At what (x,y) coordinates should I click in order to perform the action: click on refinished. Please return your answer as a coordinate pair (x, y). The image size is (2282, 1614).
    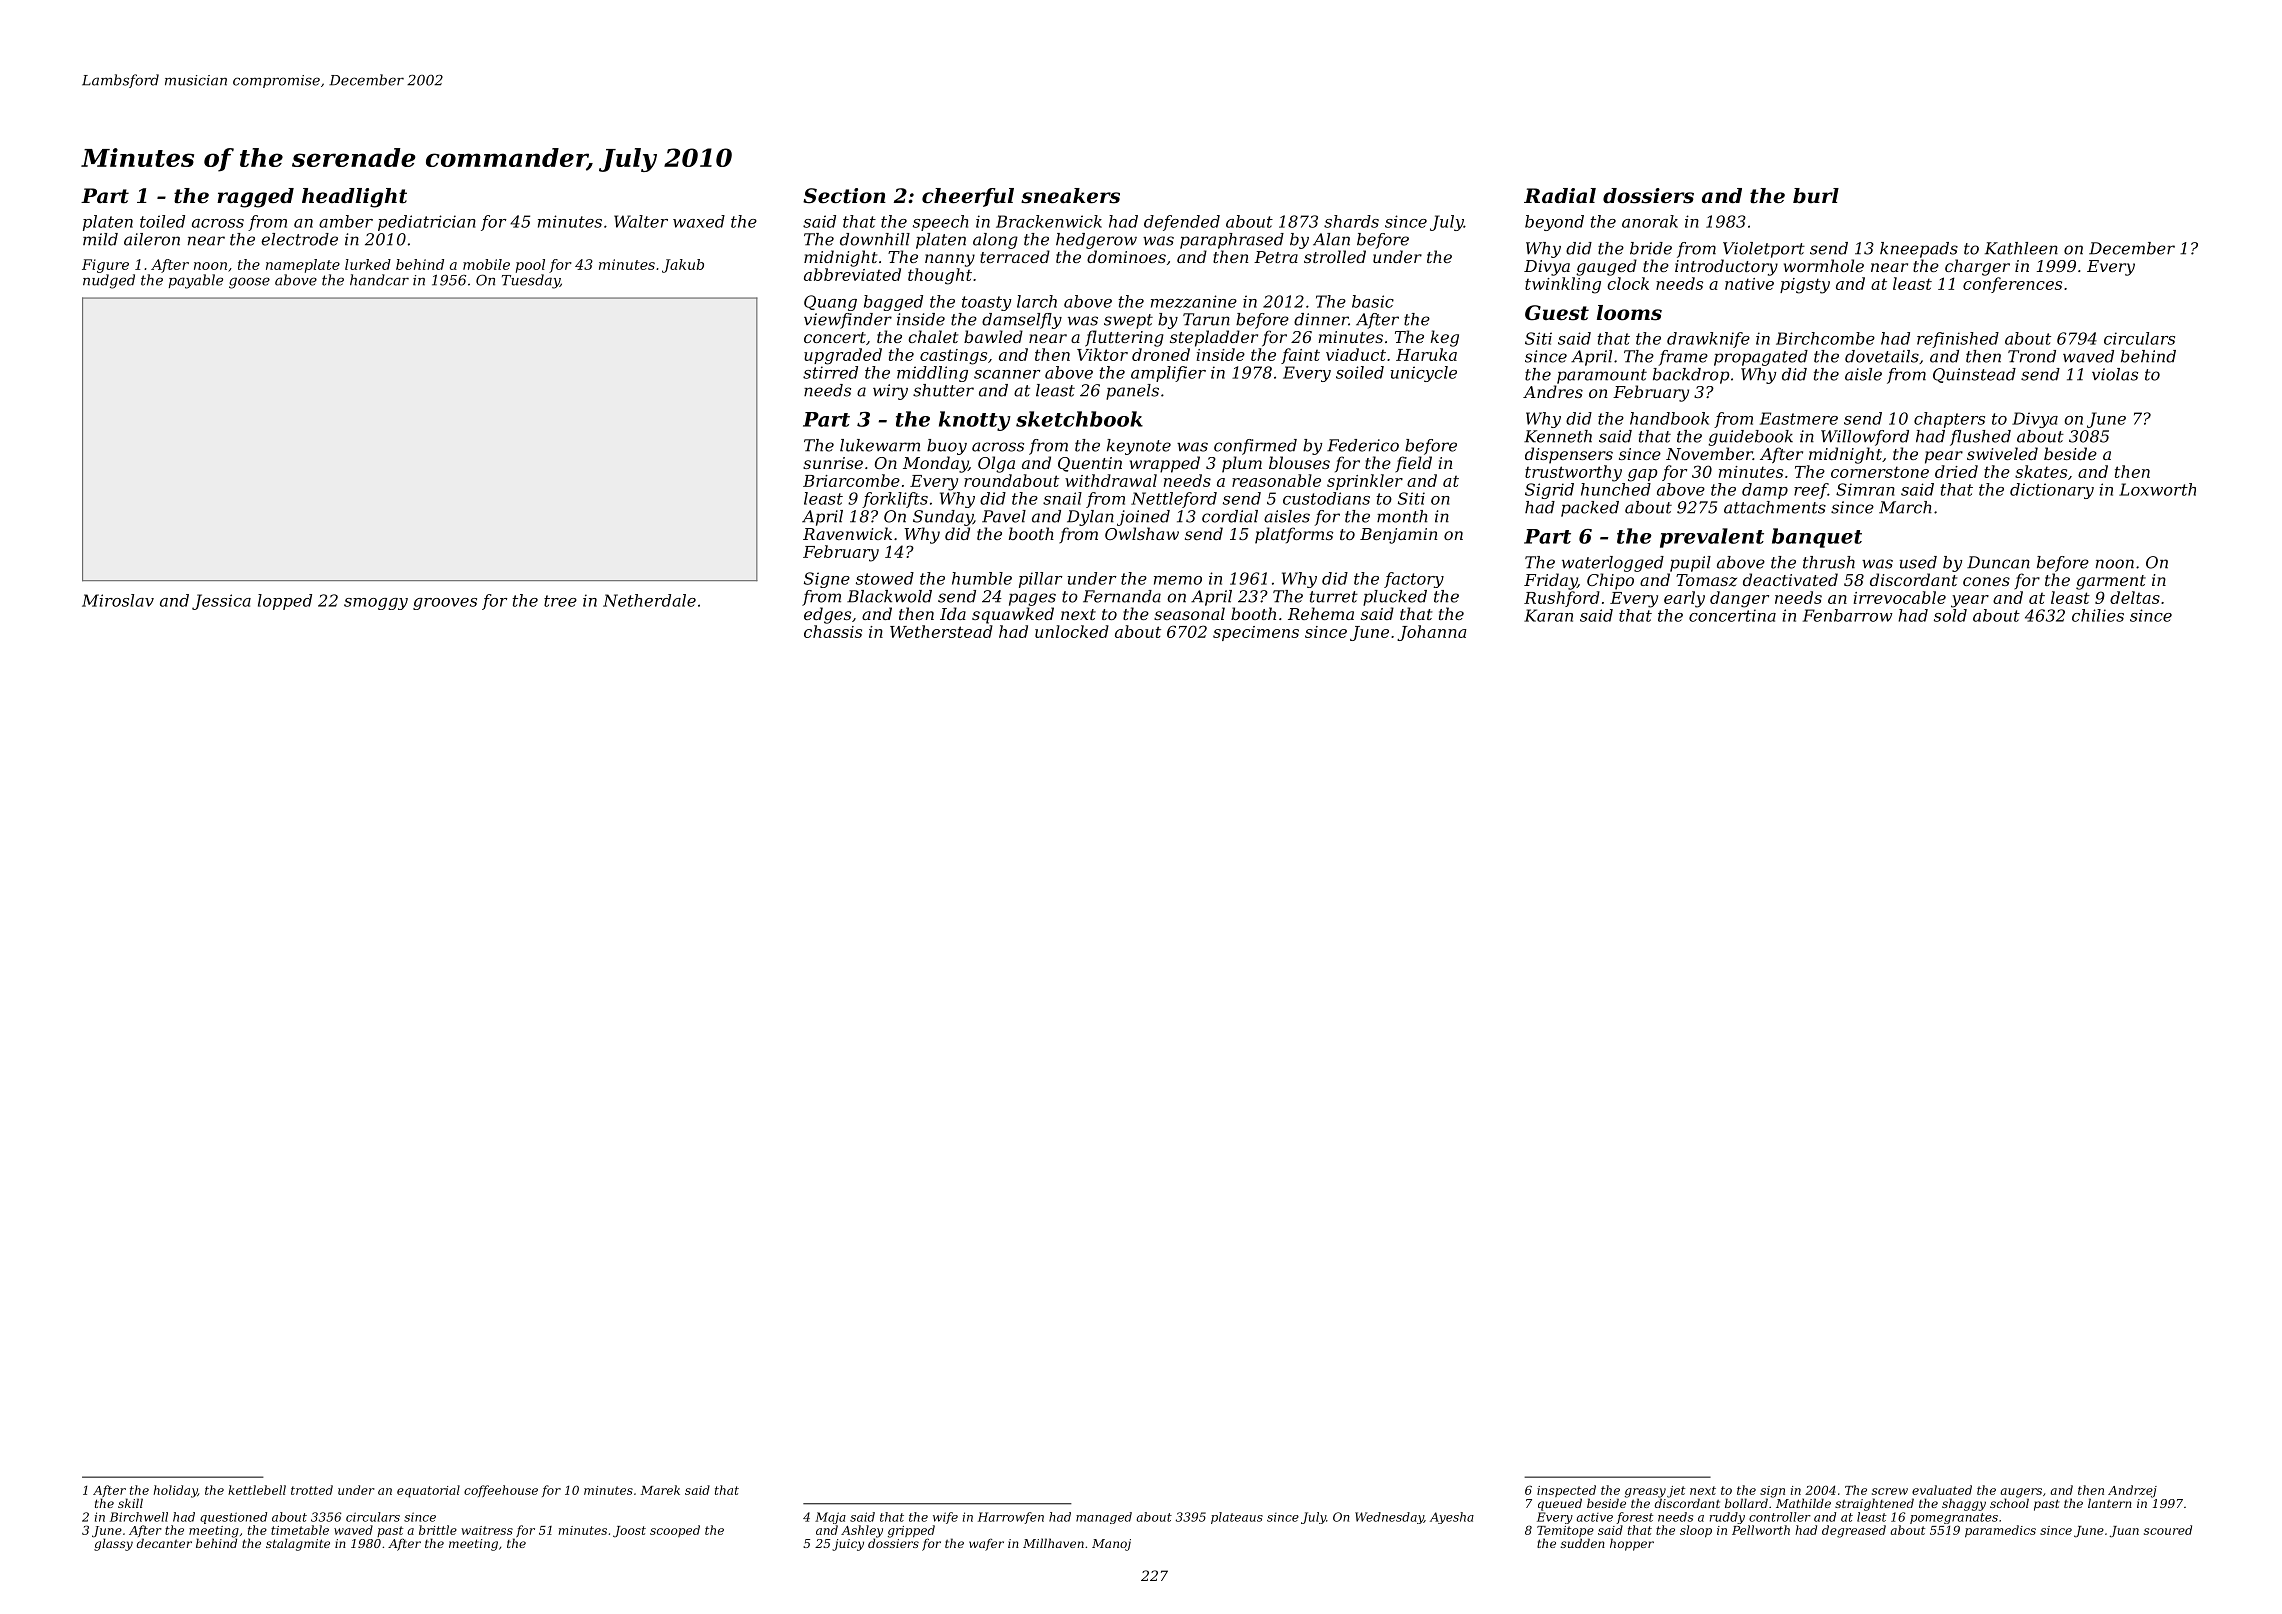
    Looking at the image, I should click on (1958, 340).
